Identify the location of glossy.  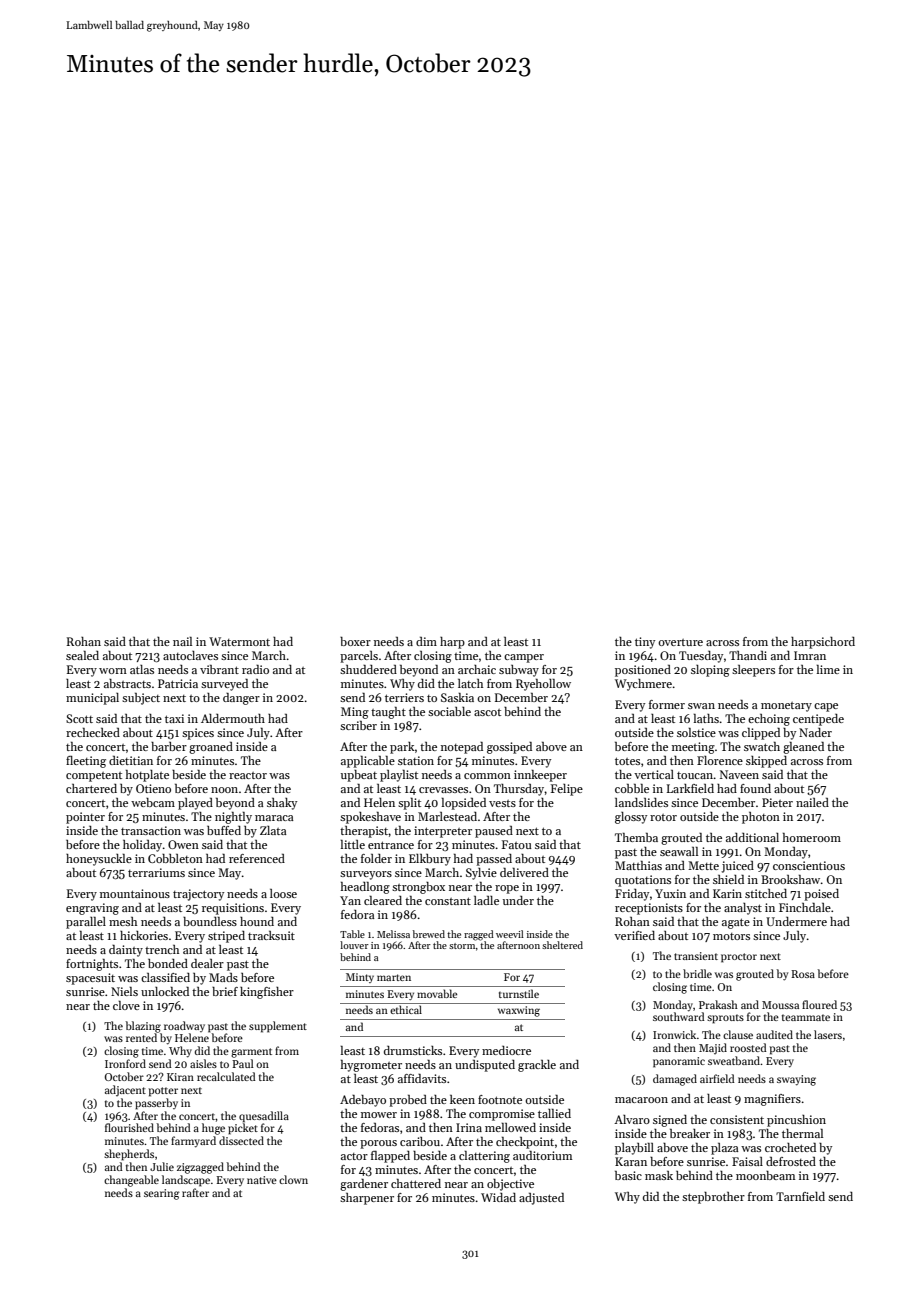
(631, 818).
